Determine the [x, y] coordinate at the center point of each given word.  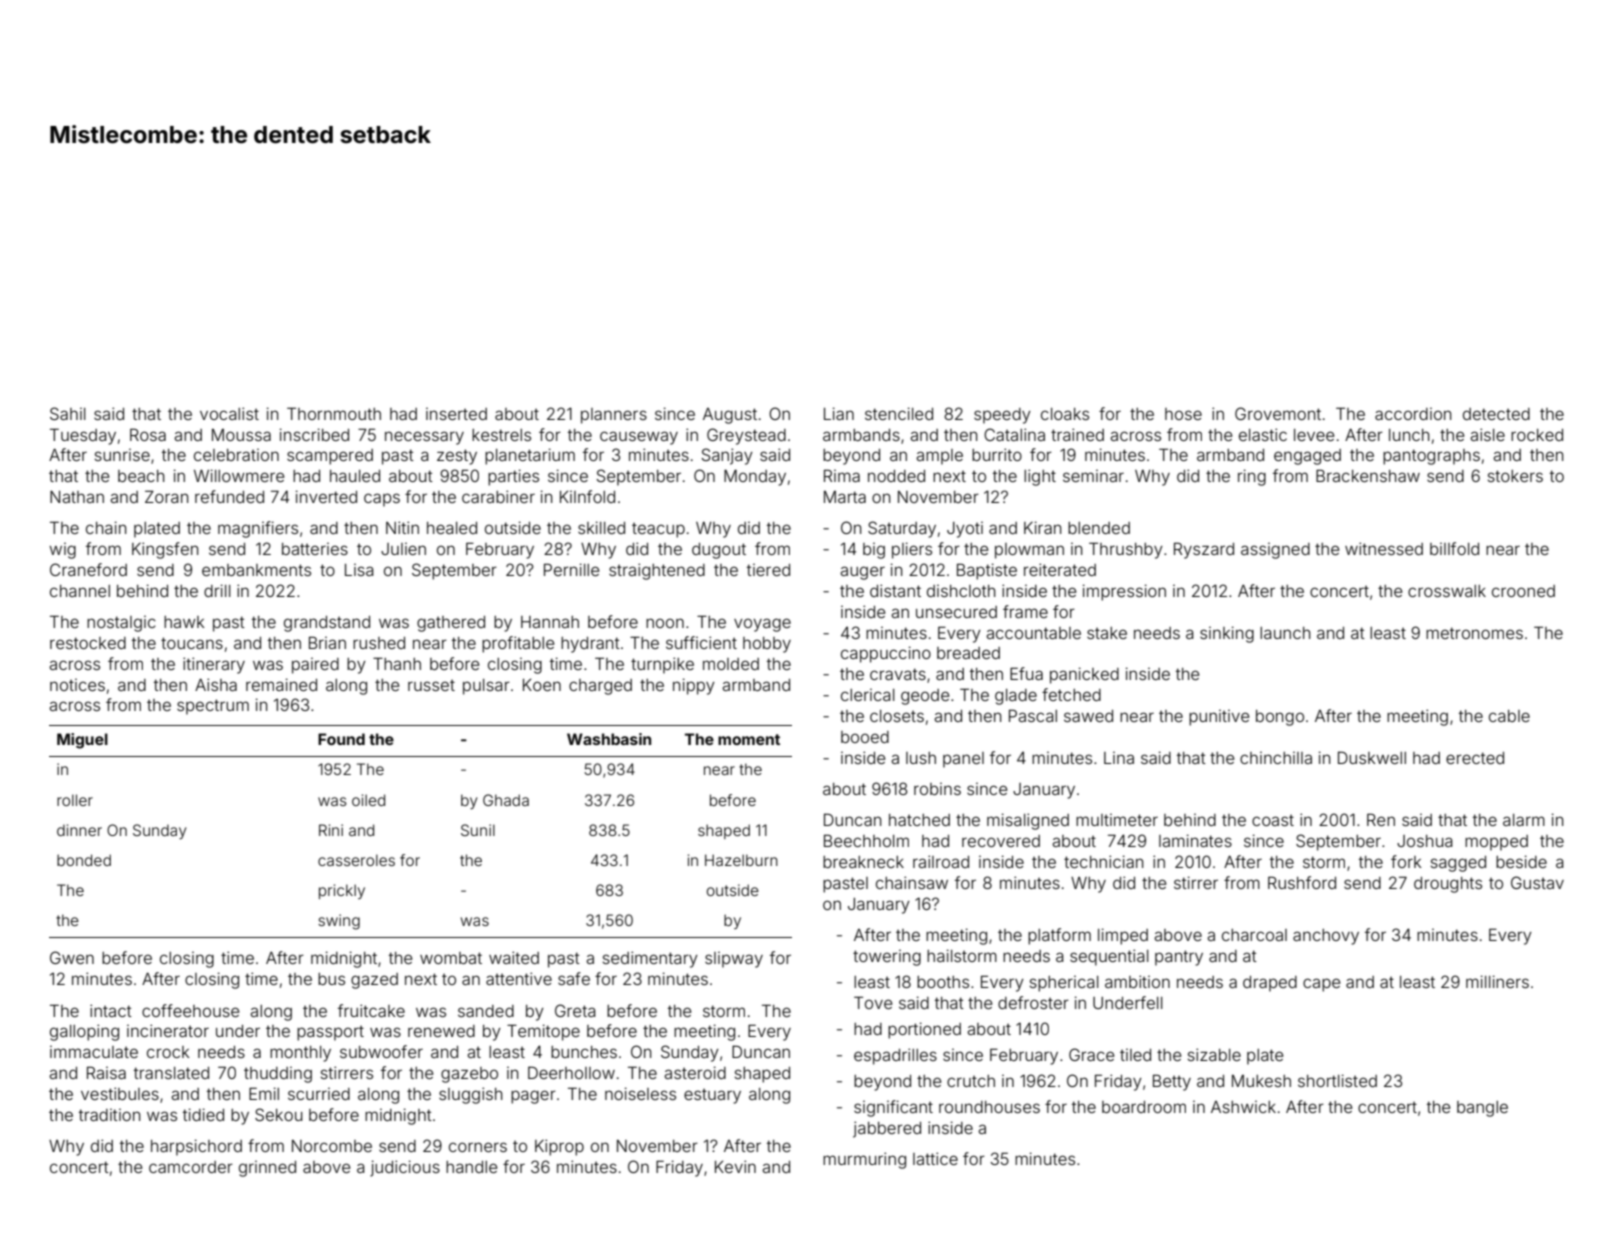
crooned [1523, 591]
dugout [719, 551]
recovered [1001, 841]
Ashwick [1243, 1107]
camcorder [191, 1167]
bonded [84, 860]
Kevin [735, 1166]
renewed [441, 1031]
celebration [236, 455]
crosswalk [1447, 591]
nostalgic [121, 624]
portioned [924, 1030]
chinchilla [1276, 758]
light [1040, 477]
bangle [1482, 1109]
